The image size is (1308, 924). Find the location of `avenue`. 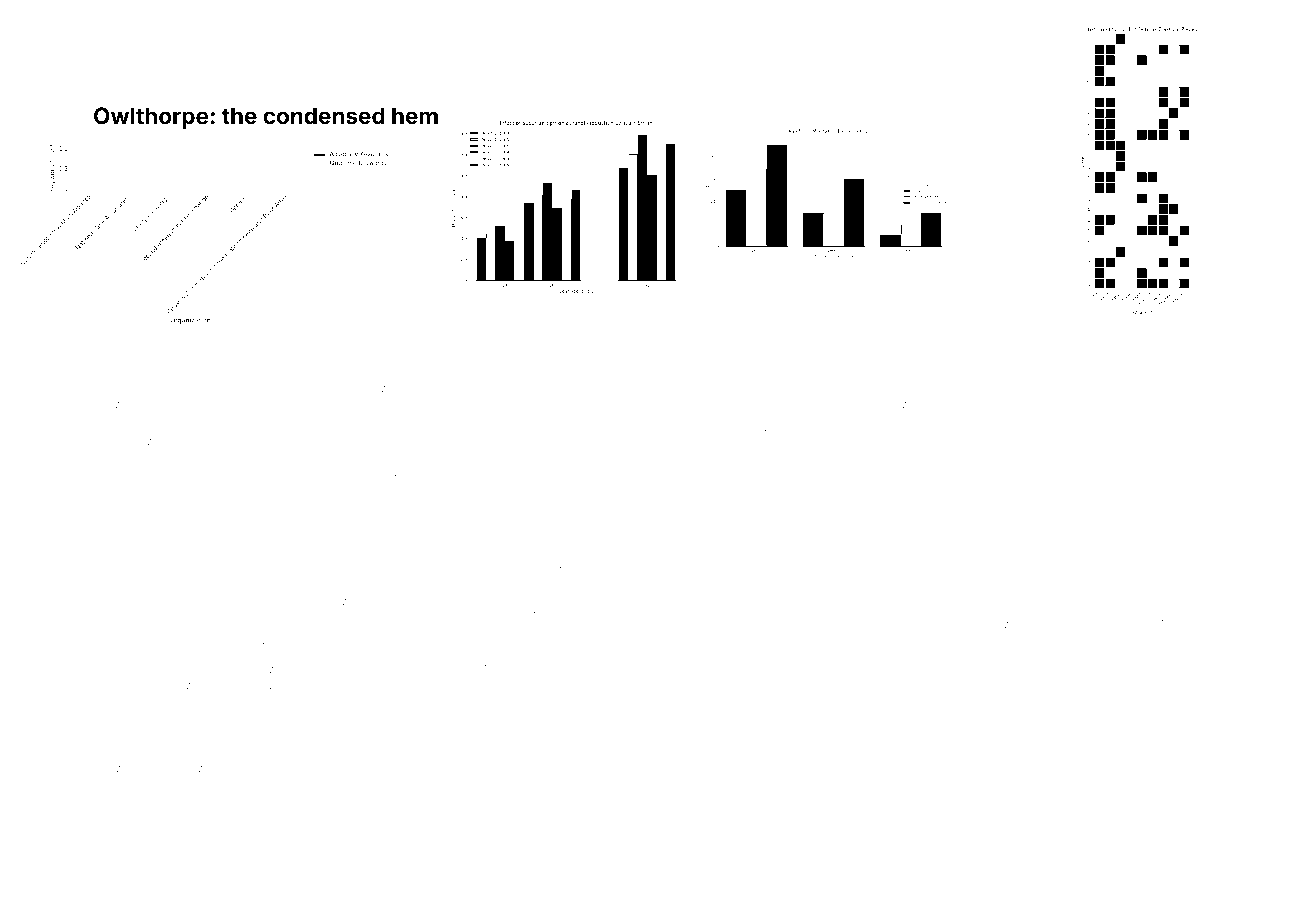

avenue is located at coordinates (1108, 739).
